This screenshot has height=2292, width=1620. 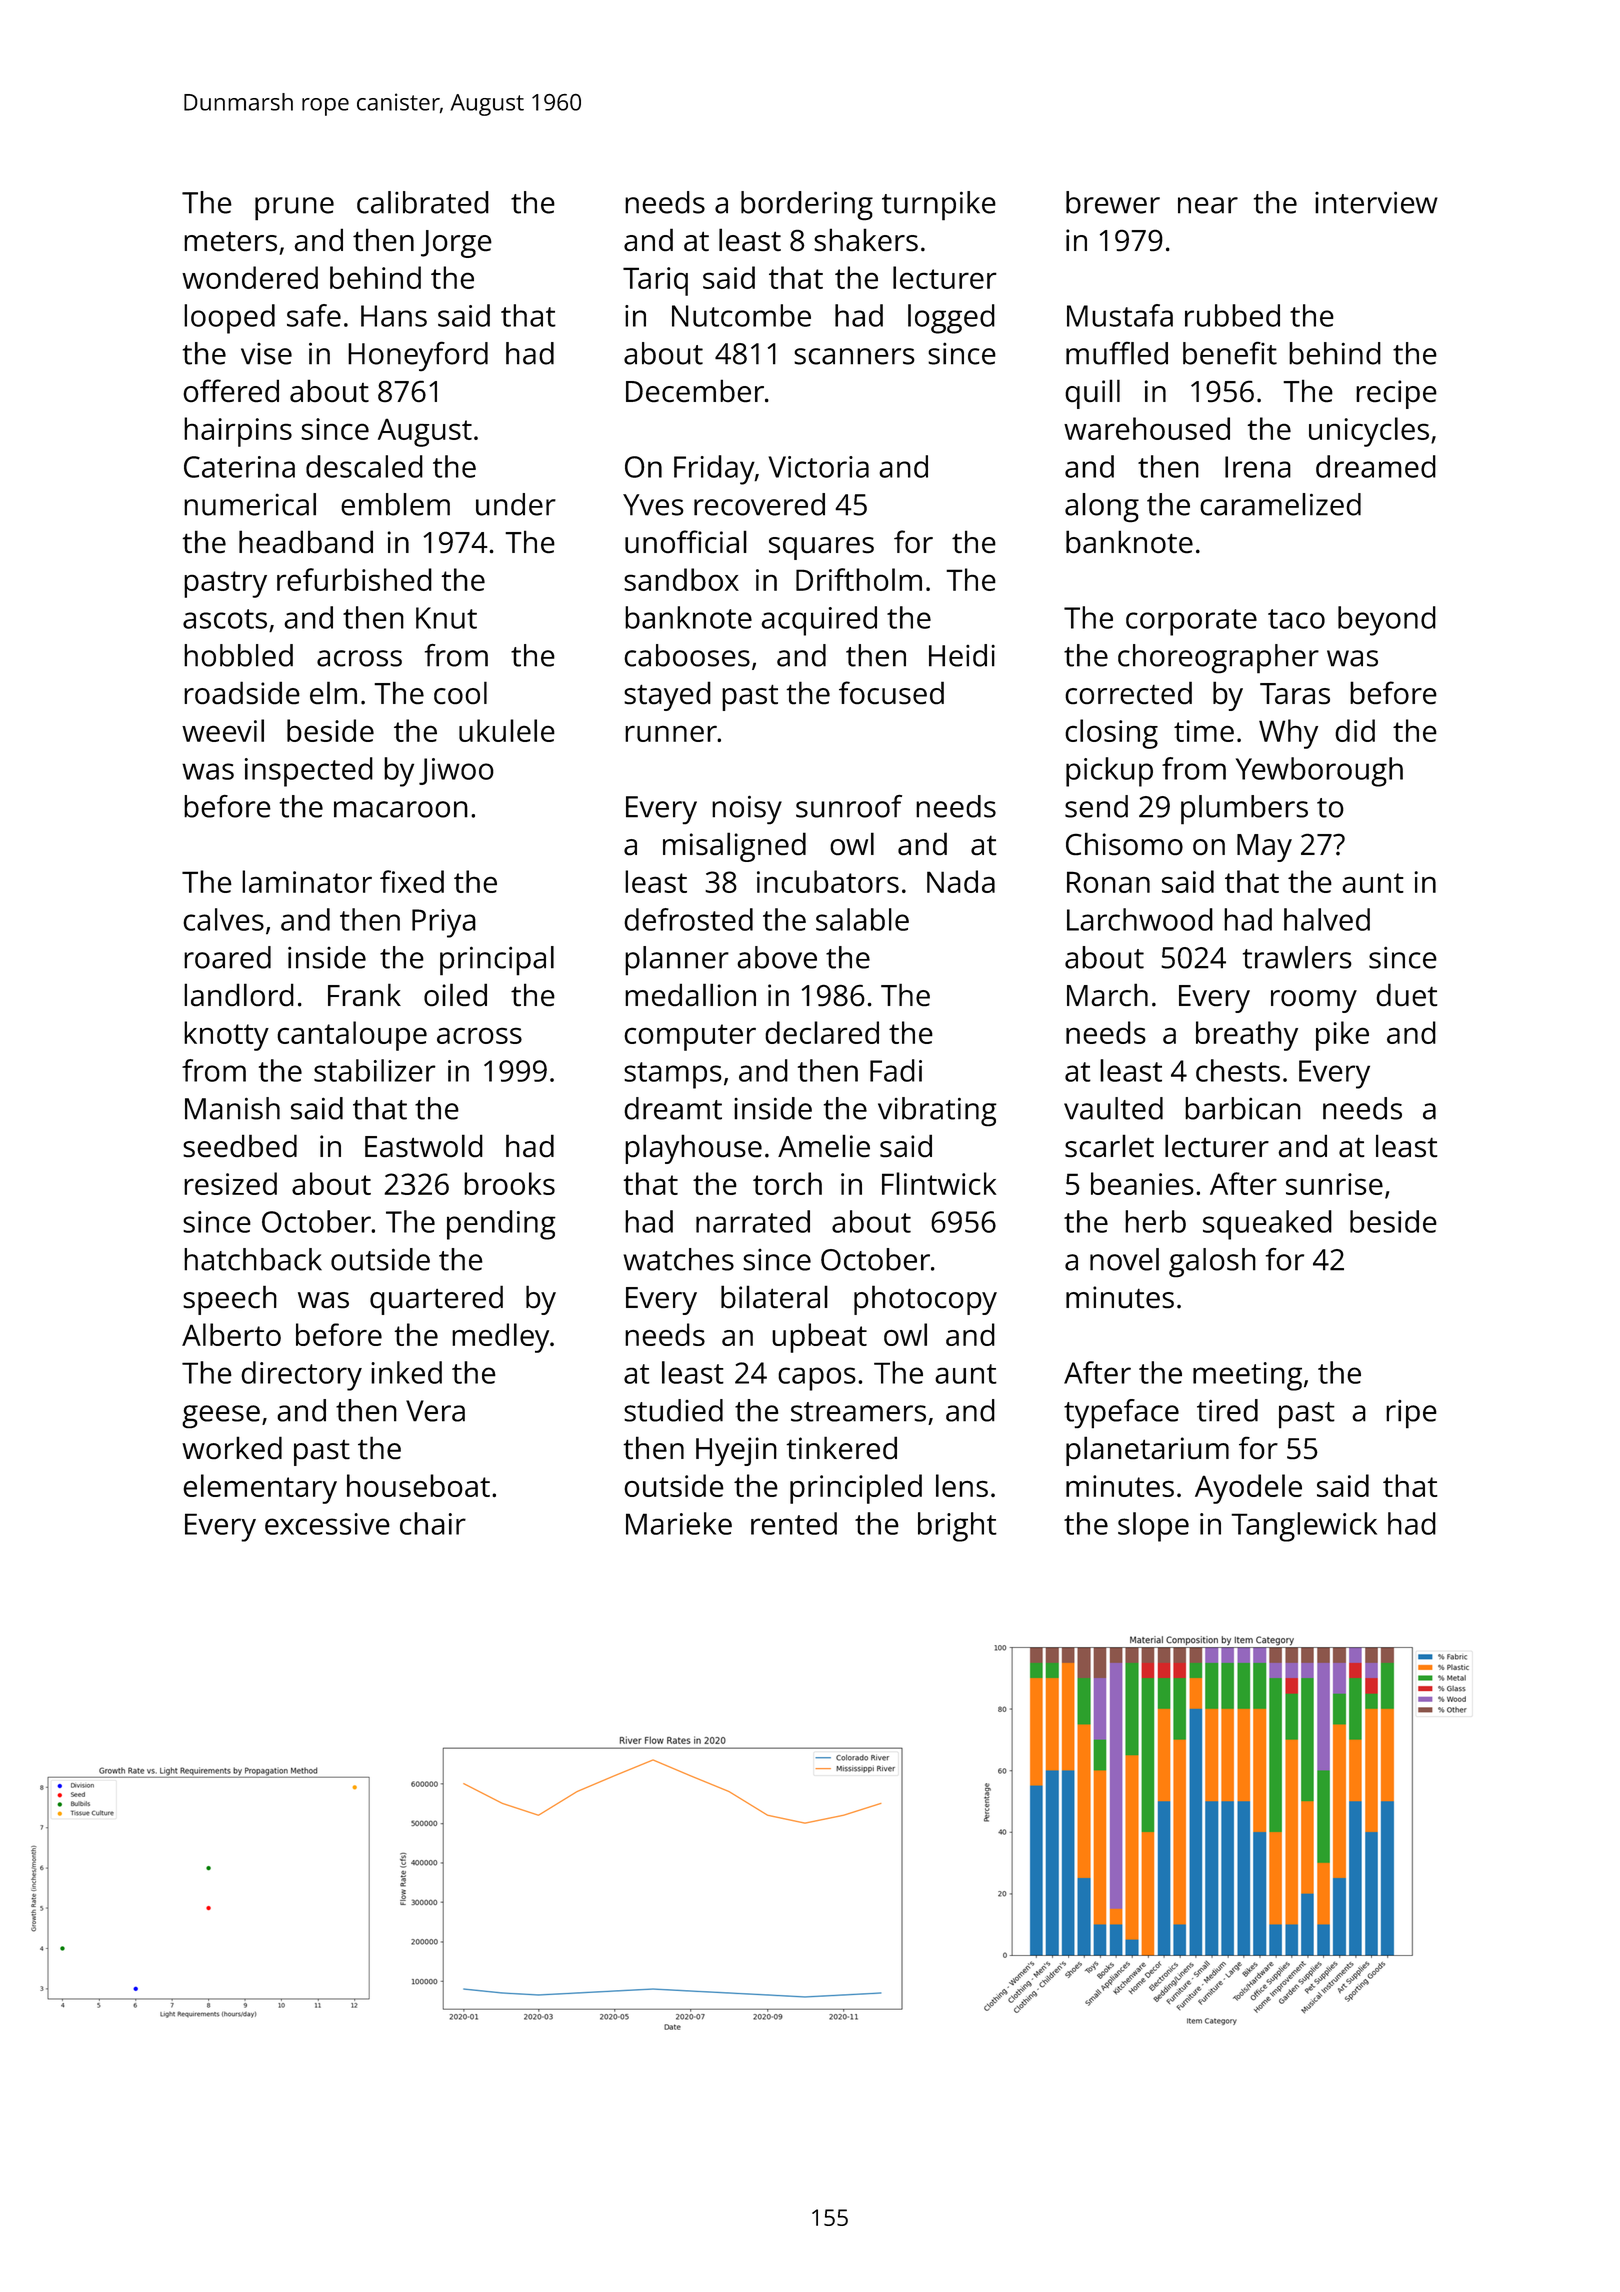 What do you see at coordinates (509, 1183) in the screenshot?
I see `brooks` at bounding box center [509, 1183].
